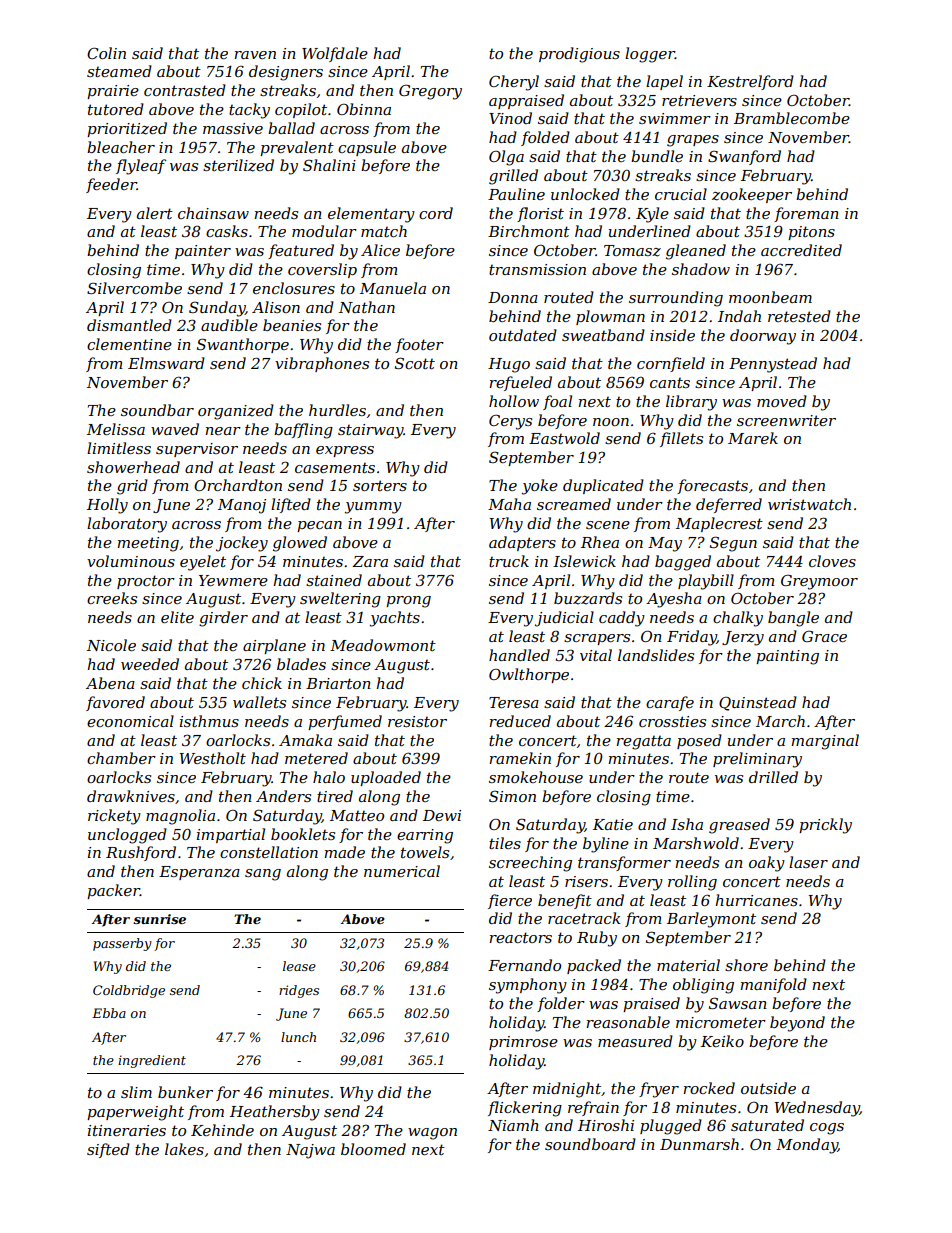 The image size is (952, 1233). What do you see at coordinates (519, 655) in the image?
I see `handled` at bounding box center [519, 655].
